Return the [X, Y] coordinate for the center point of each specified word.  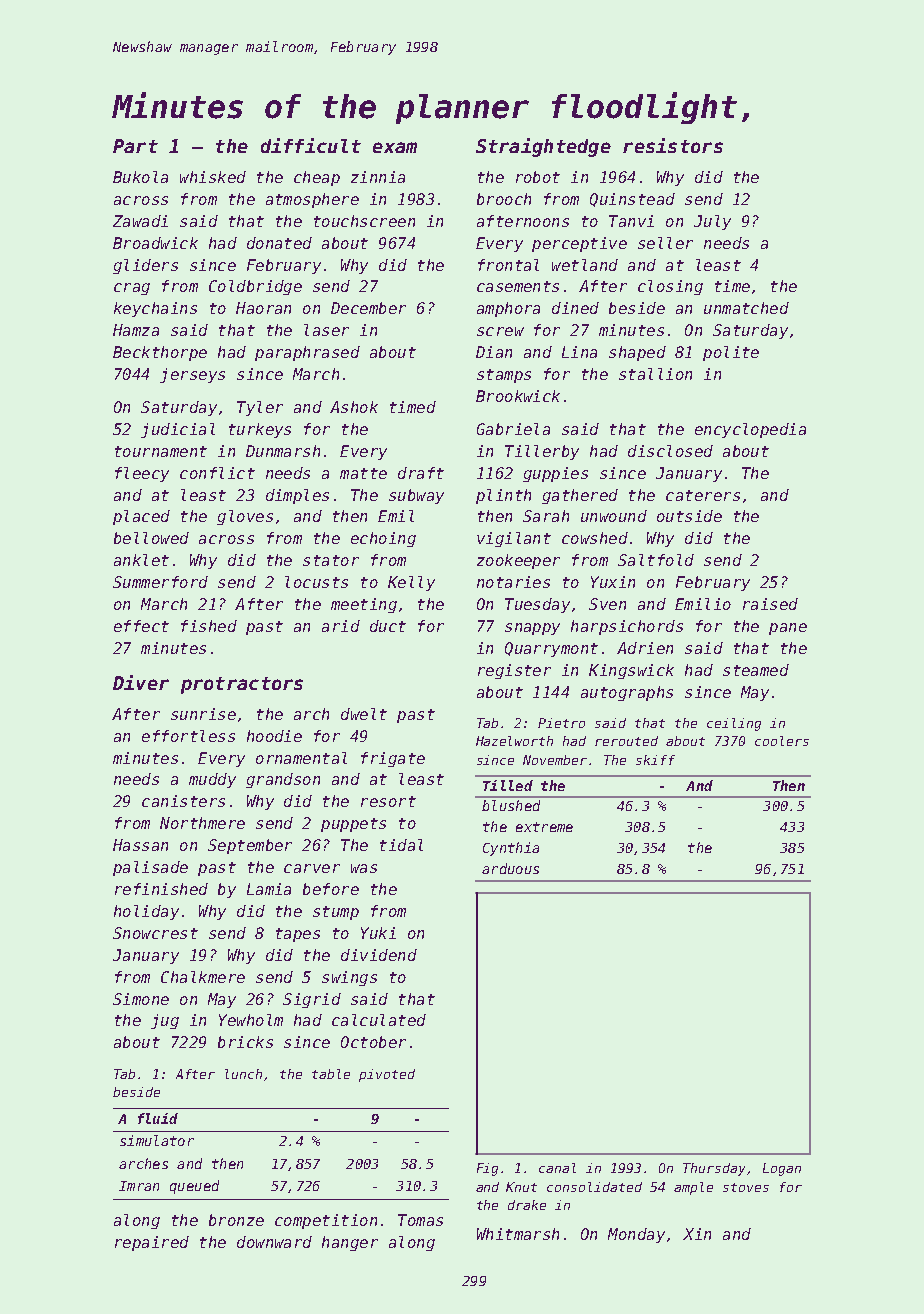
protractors [242, 685]
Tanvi [631, 221]
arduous [510, 868]
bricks [245, 1042]
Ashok [354, 407]
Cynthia [511, 849]
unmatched [746, 308]
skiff [655, 760]
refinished [161, 889]
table [331, 1074]
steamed [756, 670]
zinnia [378, 177]
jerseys [192, 375]
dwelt [364, 714]
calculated [379, 1020]
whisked [213, 177]
